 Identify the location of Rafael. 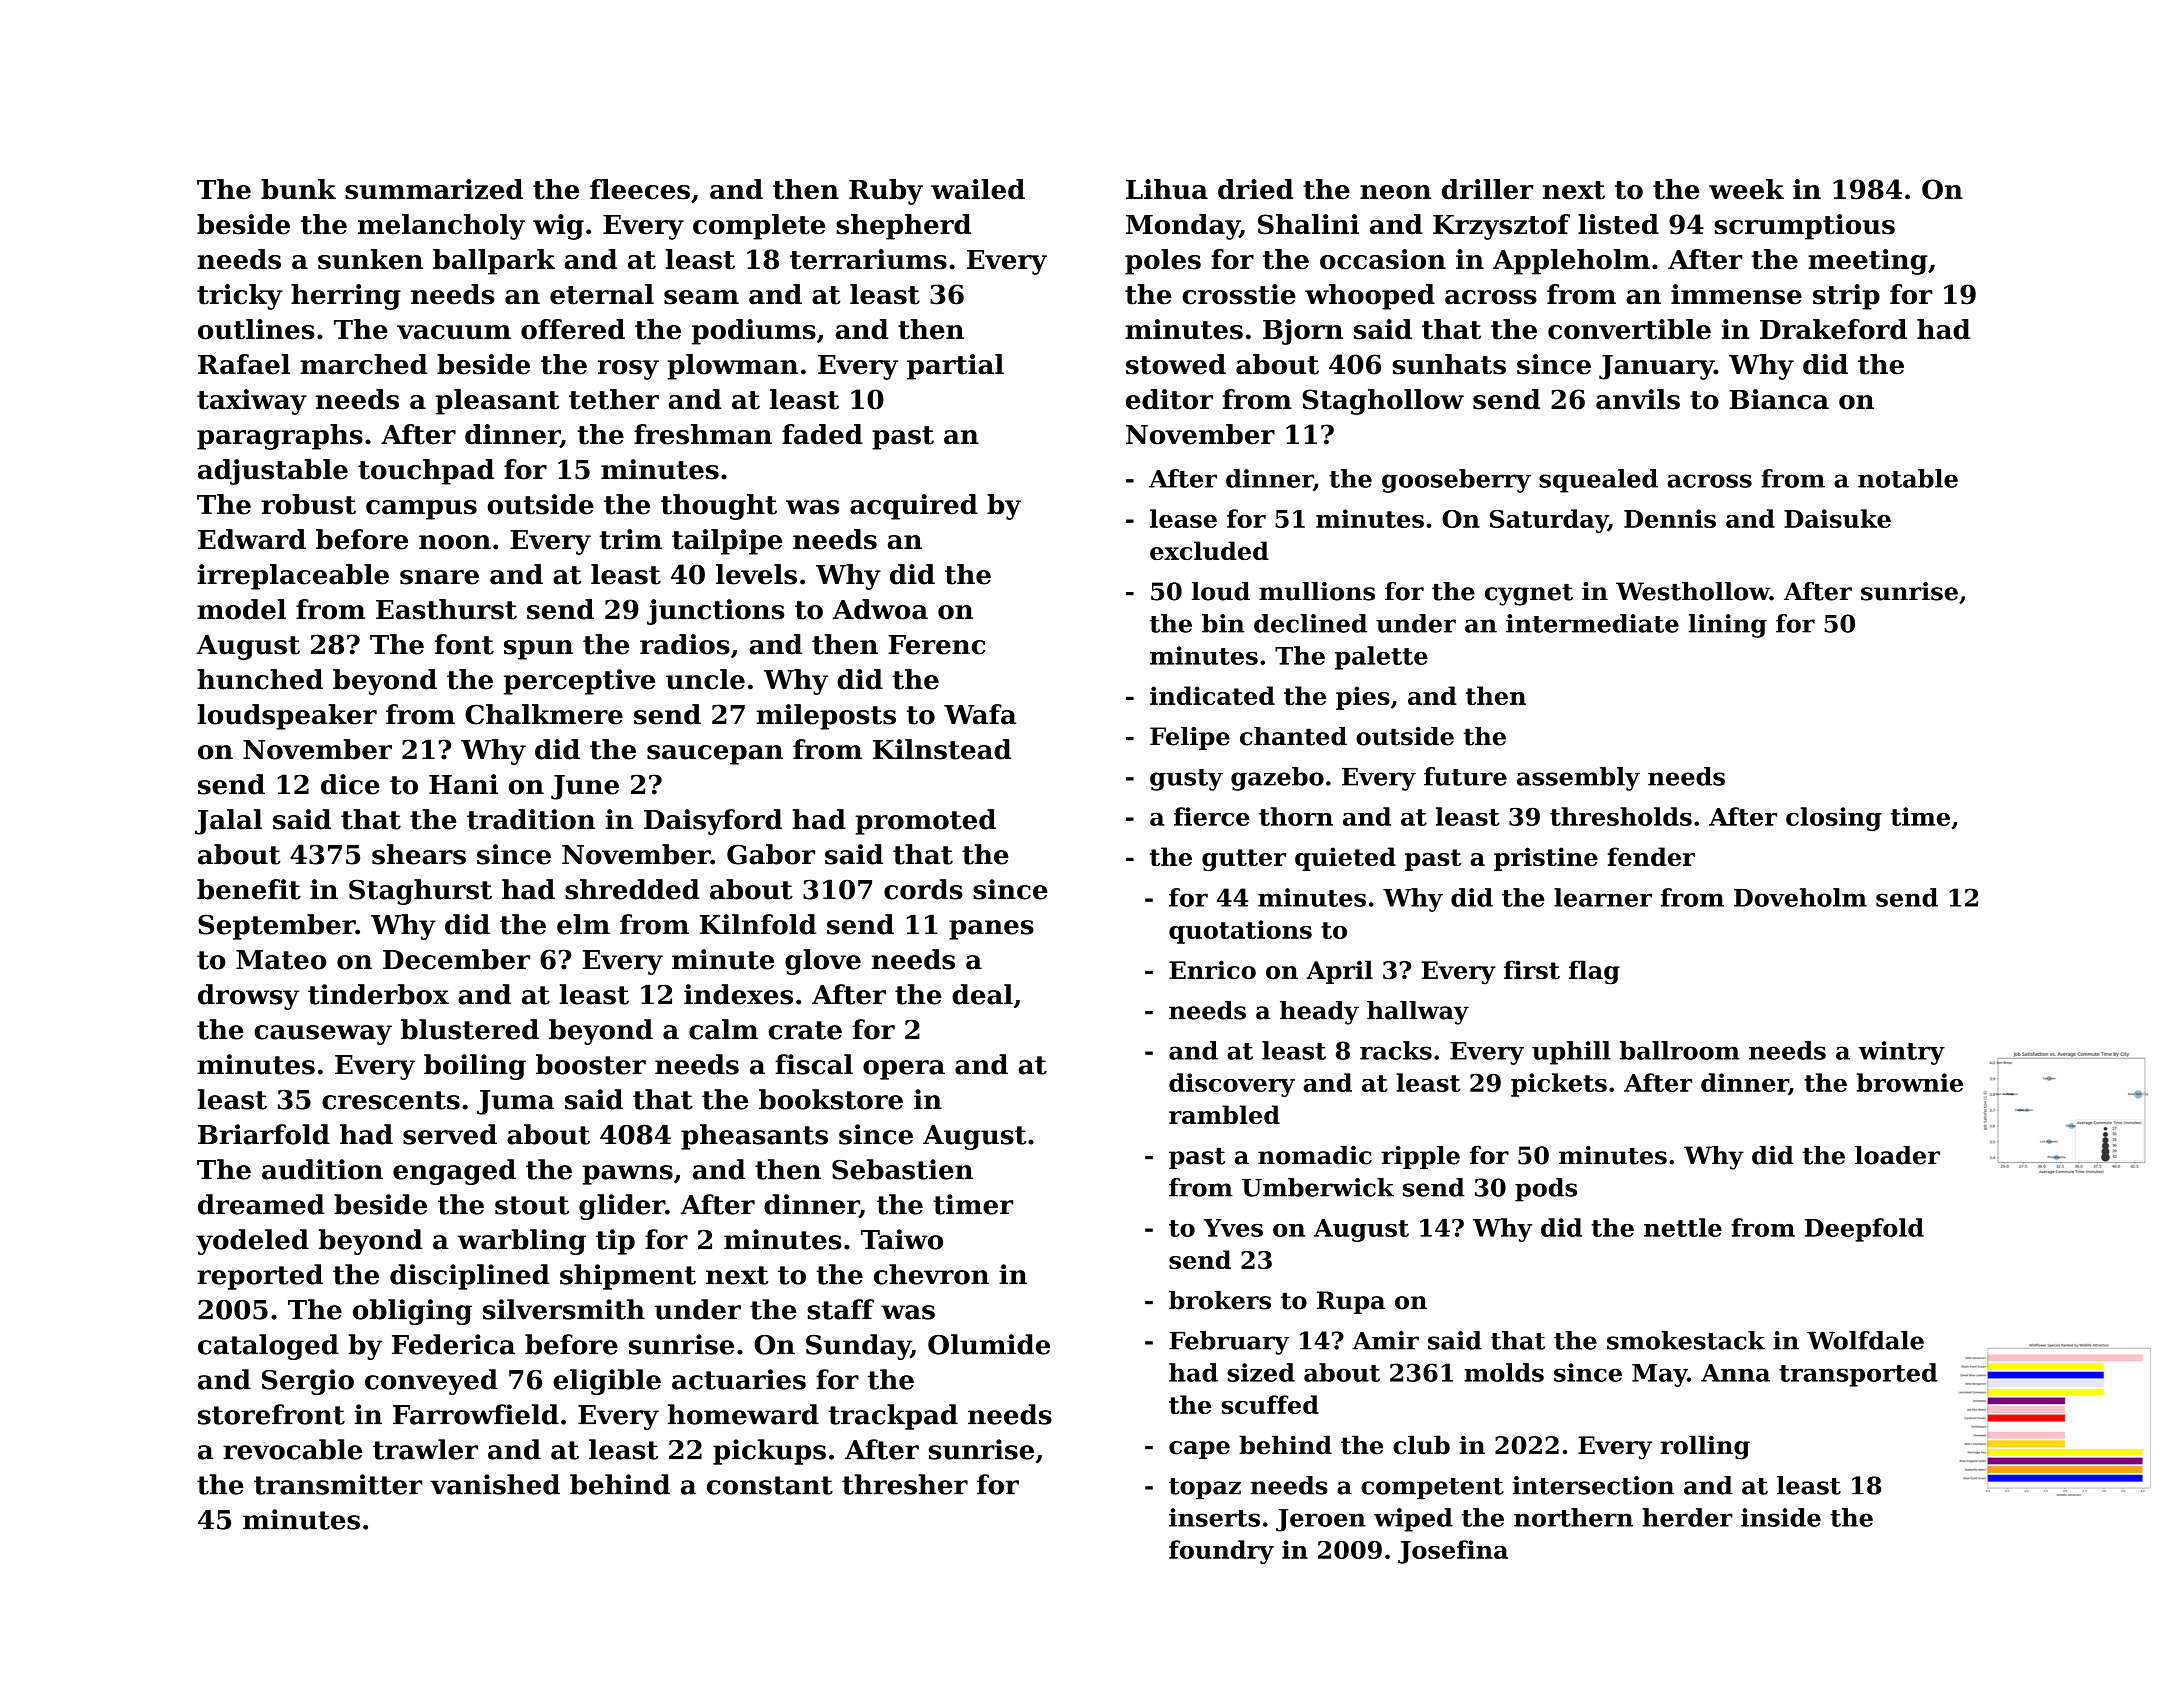
(244, 364).
